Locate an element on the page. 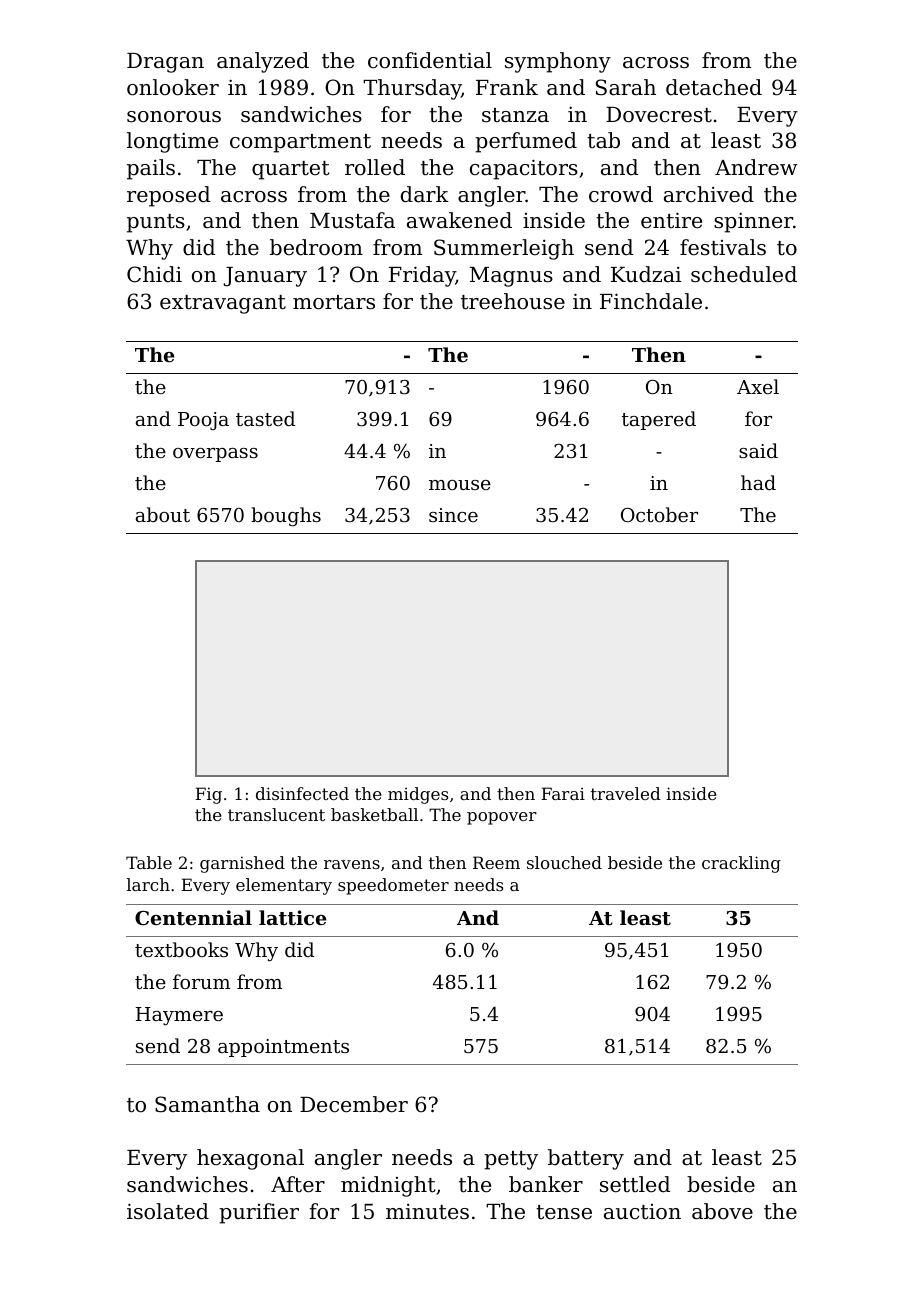 The width and height of the page is (924, 1314). Sarah is located at coordinates (626, 87).
